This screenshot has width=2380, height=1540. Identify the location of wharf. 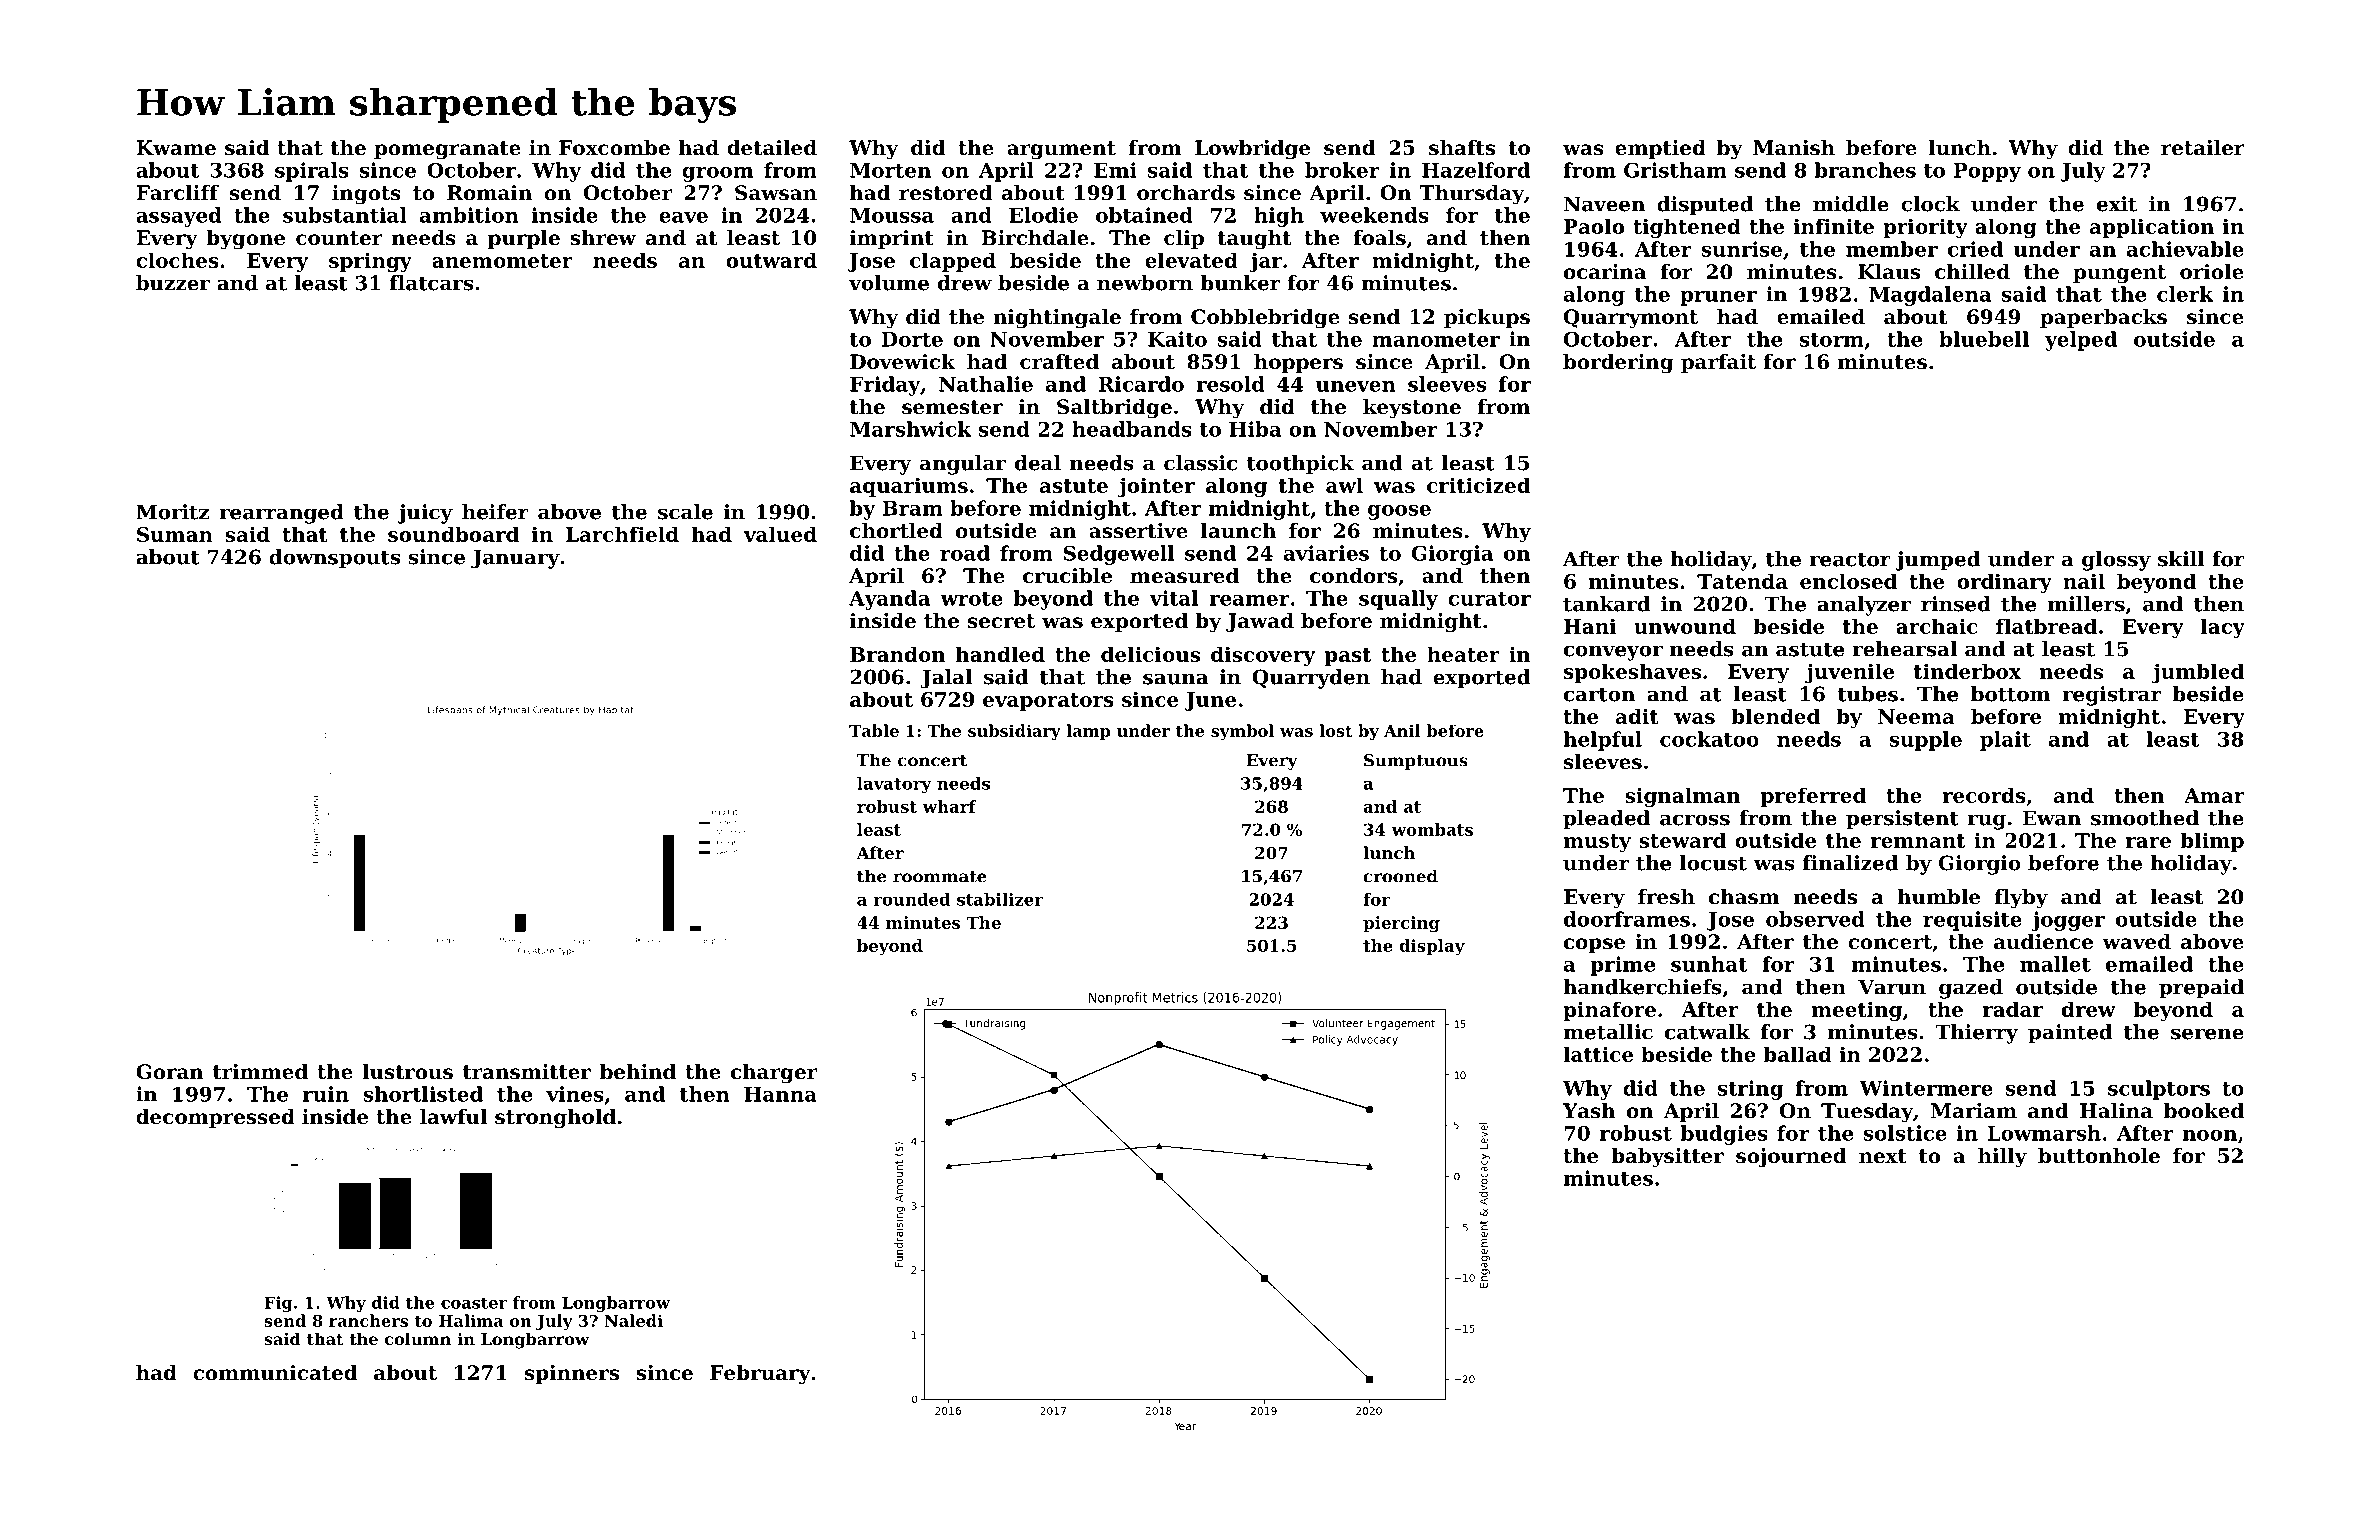
(949, 806).
